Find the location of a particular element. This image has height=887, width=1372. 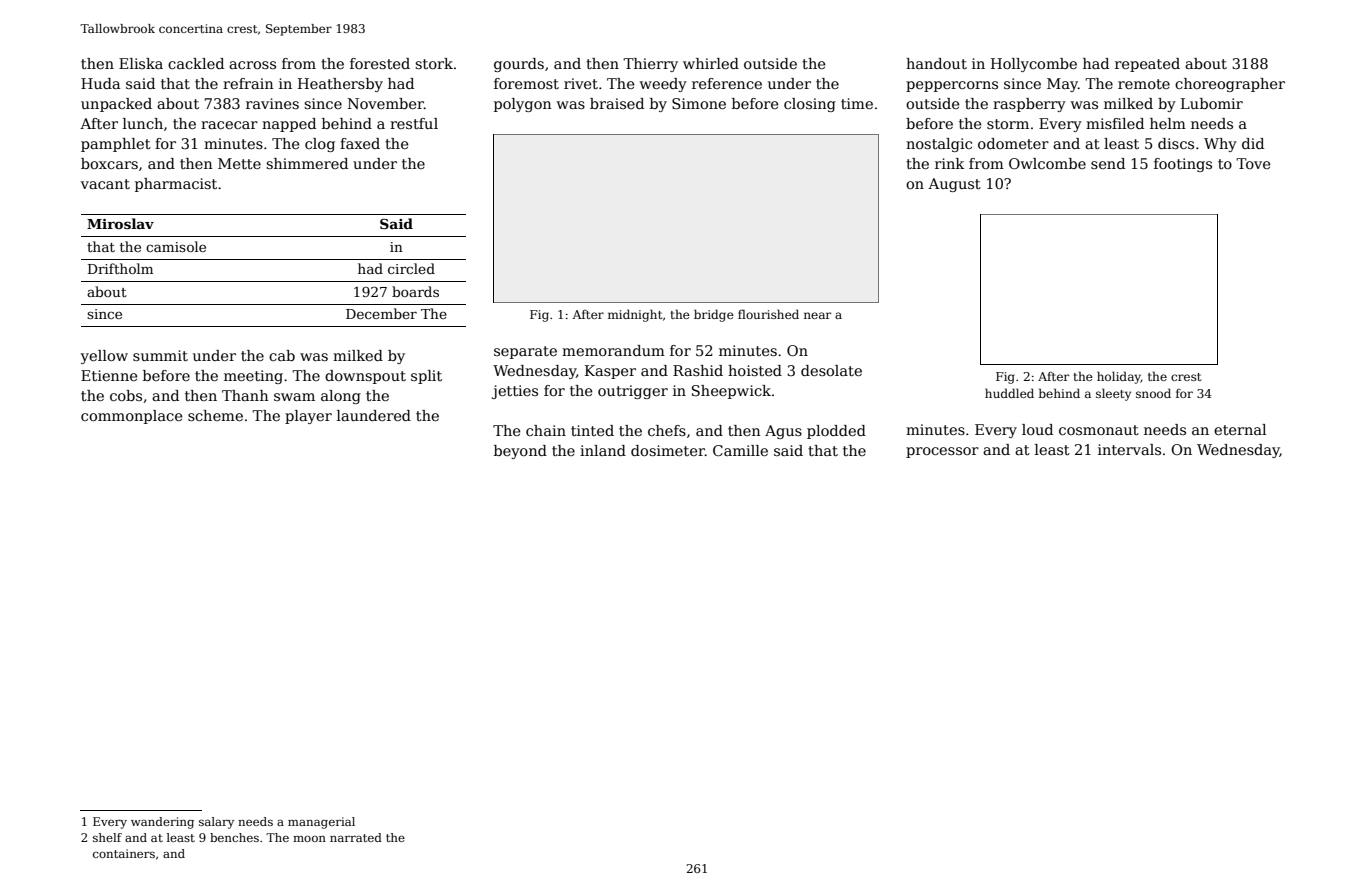

flourished is located at coordinates (768, 314).
